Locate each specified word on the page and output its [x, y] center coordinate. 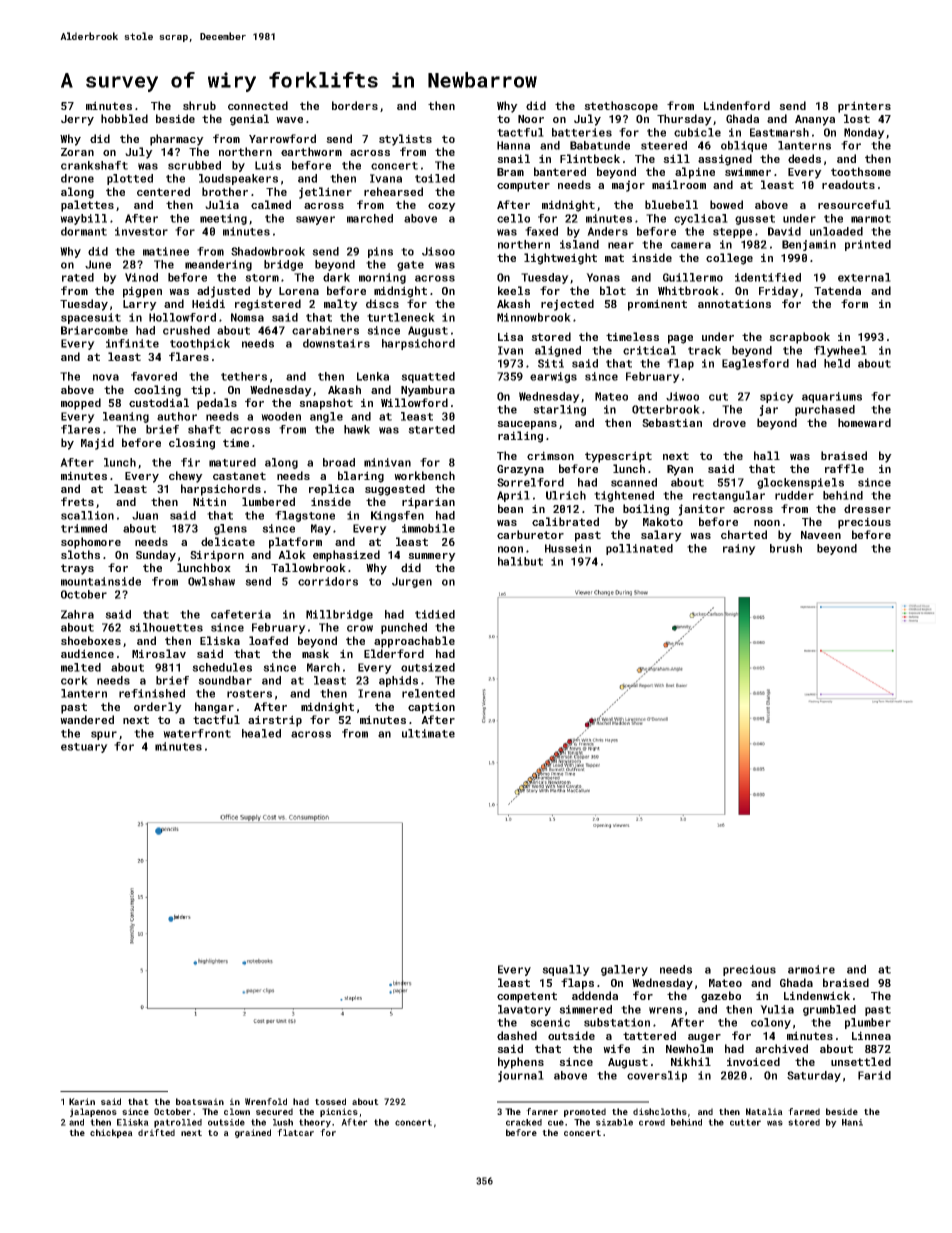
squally [566, 970]
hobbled [124, 118]
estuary [84, 748]
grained [253, 1133]
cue [556, 1123]
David [784, 231]
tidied [435, 614]
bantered [560, 171]
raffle [844, 468]
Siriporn [217, 556]
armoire [811, 969]
